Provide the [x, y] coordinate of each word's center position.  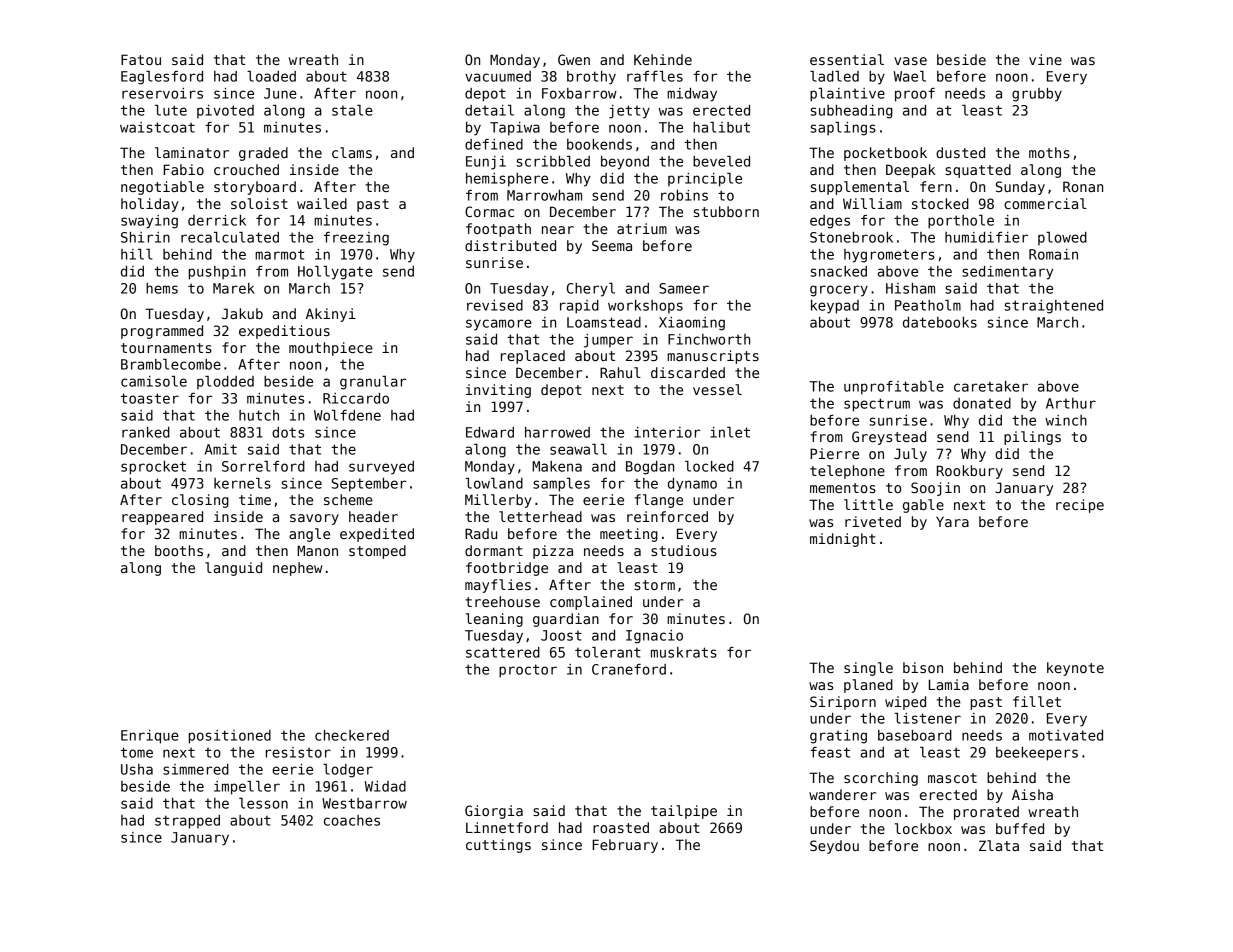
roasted [621, 827]
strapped [187, 822]
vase [910, 61]
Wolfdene [347, 415]
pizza [553, 552]
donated [982, 403]
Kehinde [663, 59]
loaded [271, 76]
